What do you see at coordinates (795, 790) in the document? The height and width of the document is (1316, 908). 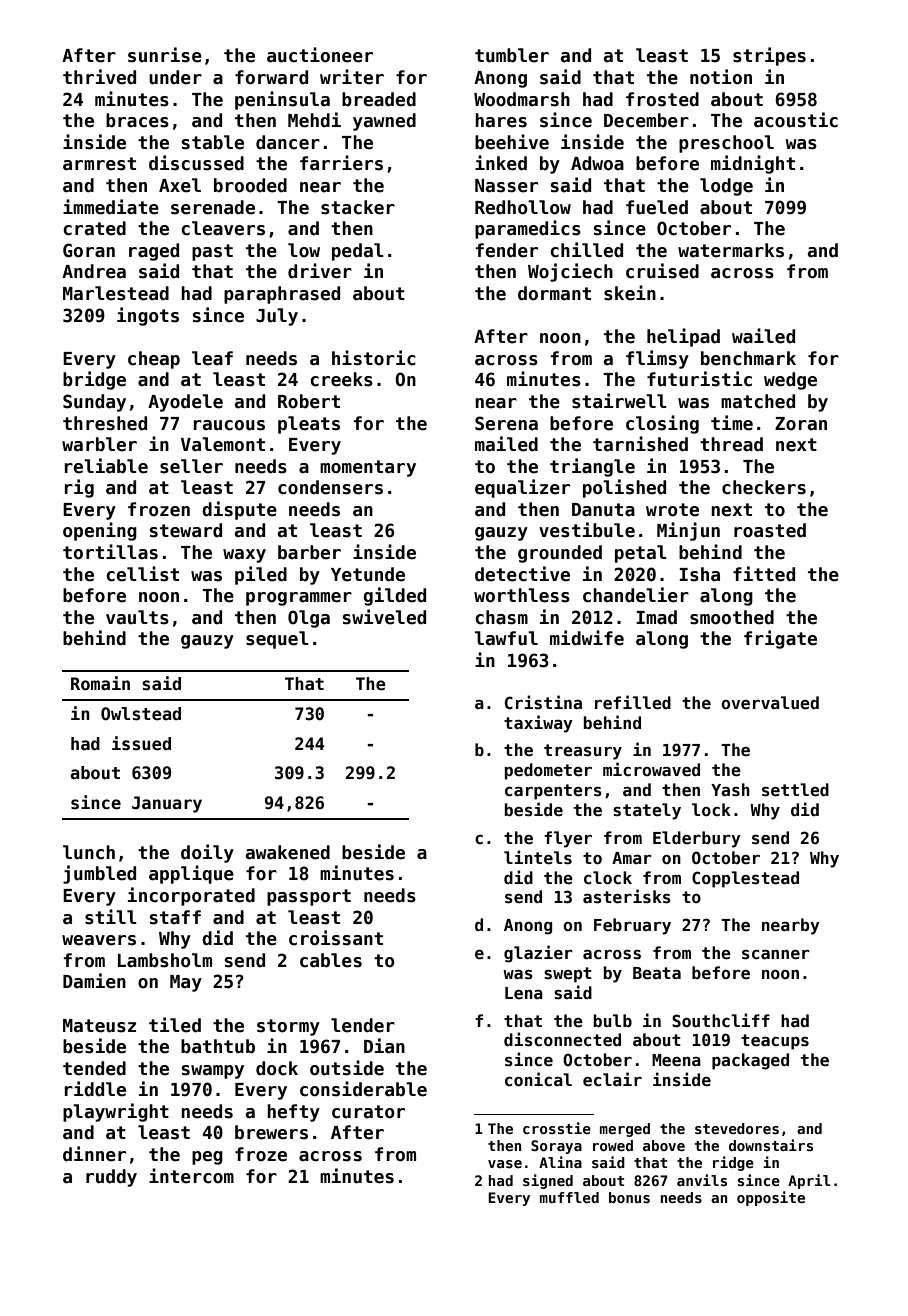 I see `settled` at bounding box center [795, 790].
